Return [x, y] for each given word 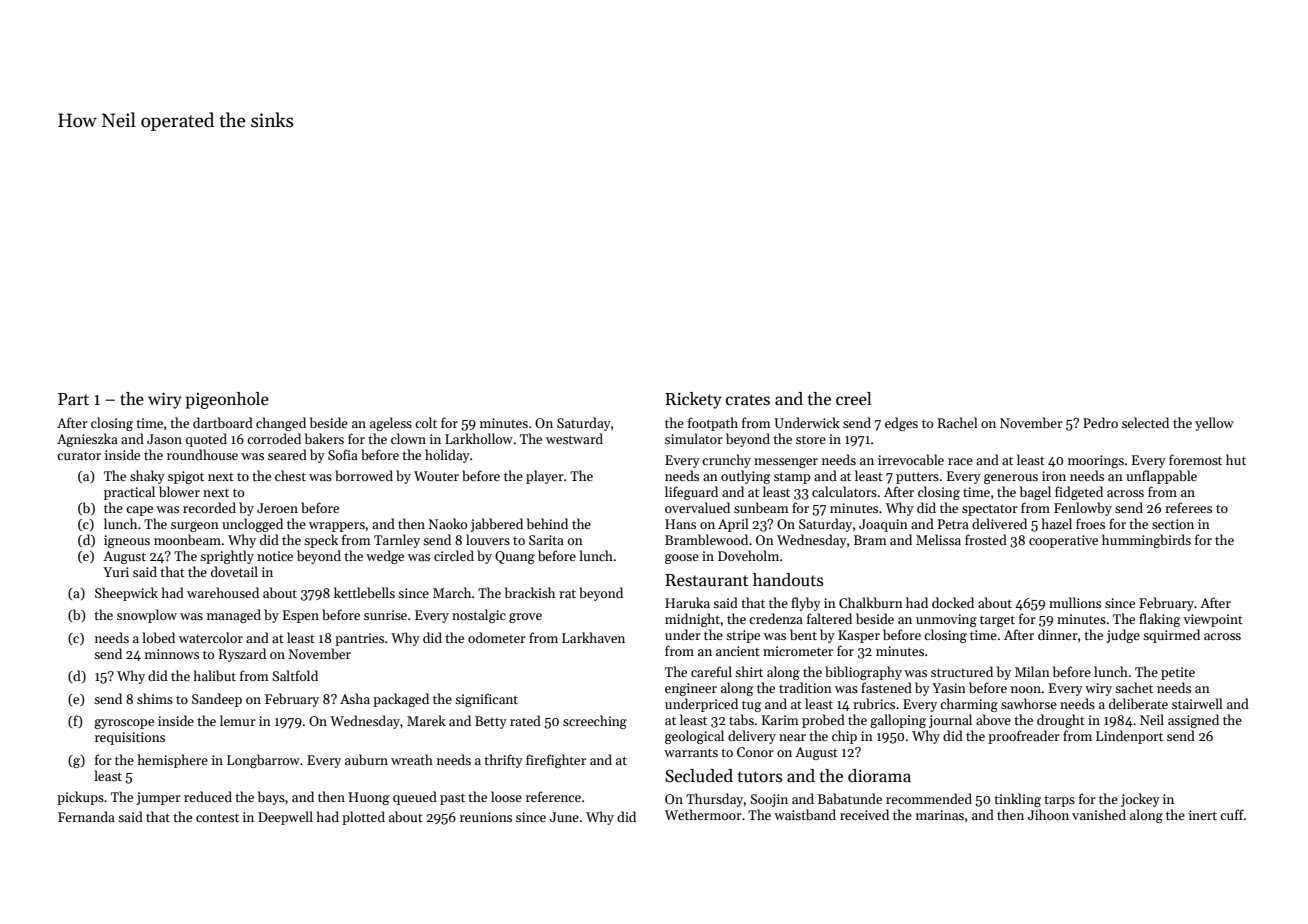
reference [553, 796]
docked [953, 602]
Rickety [693, 400]
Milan [1032, 671]
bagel [1035, 493]
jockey [1140, 800]
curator [79, 456]
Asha [355, 698]
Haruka [687, 602]
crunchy [726, 461]
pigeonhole [227, 400]
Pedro [1100, 422]
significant [486, 700]
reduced [208, 796]
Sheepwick [126, 594]
